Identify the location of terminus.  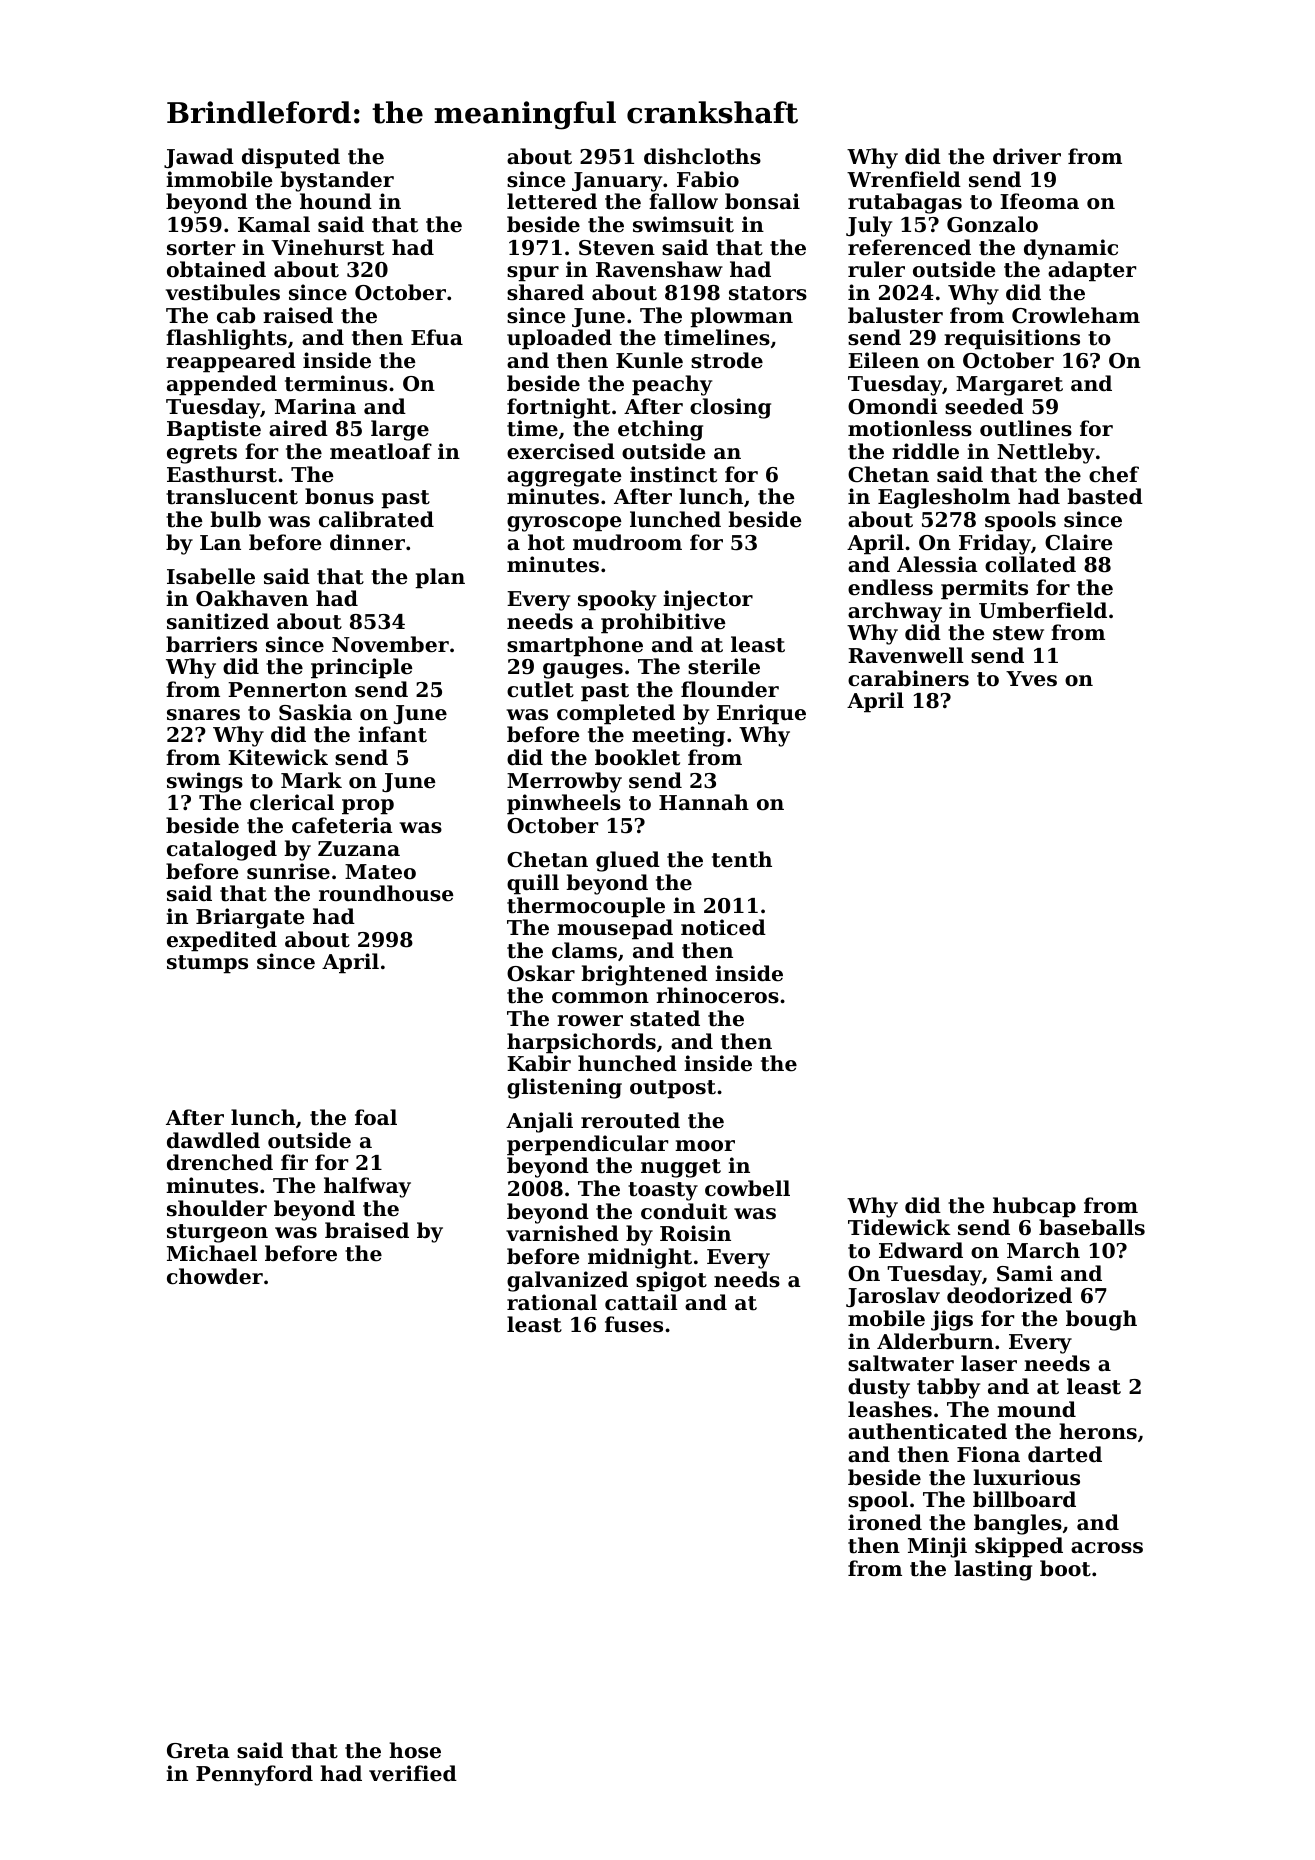
(336, 383).
